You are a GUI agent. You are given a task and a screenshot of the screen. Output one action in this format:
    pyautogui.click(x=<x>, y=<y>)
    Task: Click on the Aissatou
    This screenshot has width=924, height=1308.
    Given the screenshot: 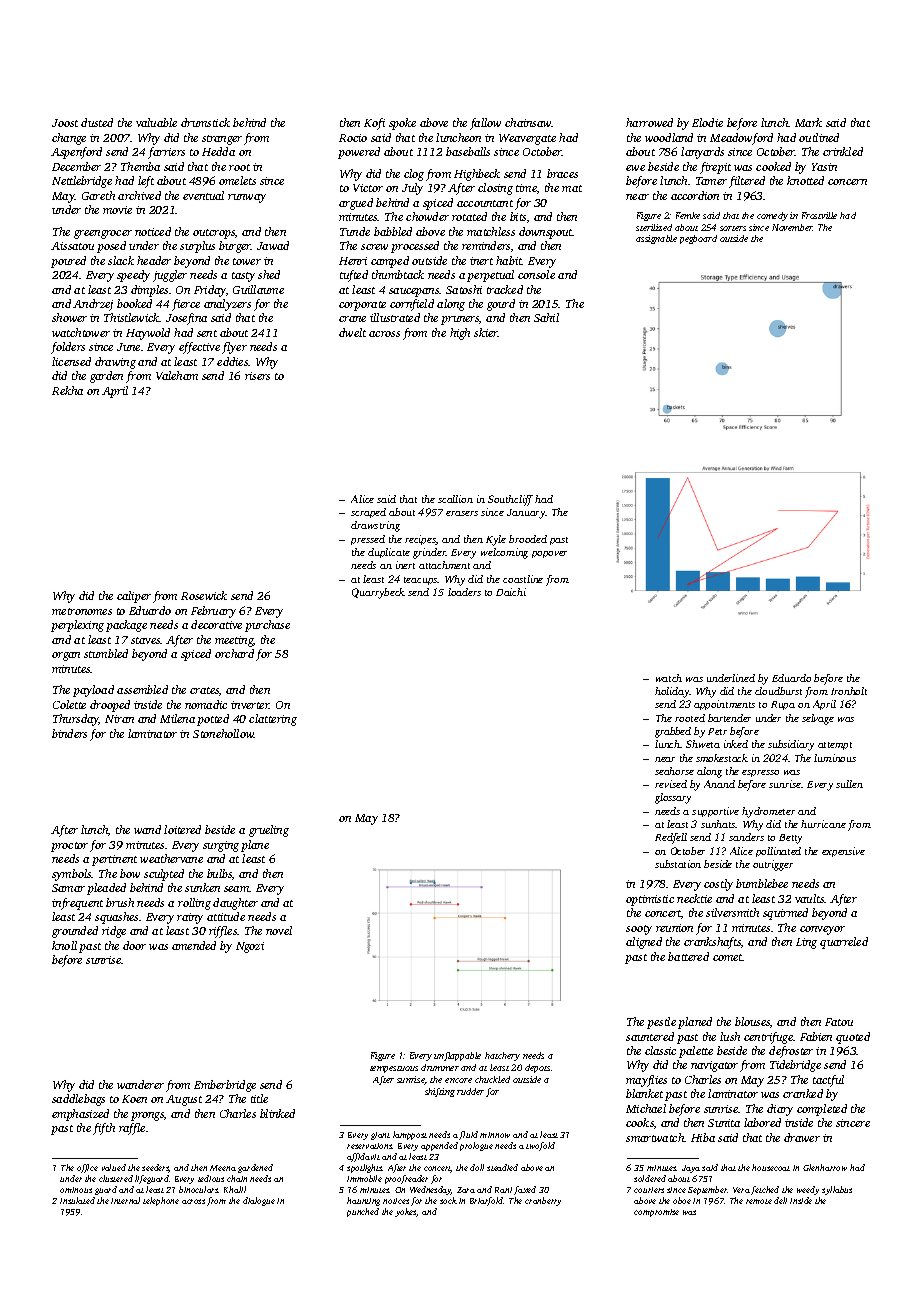 What is the action you would take?
    pyautogui.click(x=72, y=246)
